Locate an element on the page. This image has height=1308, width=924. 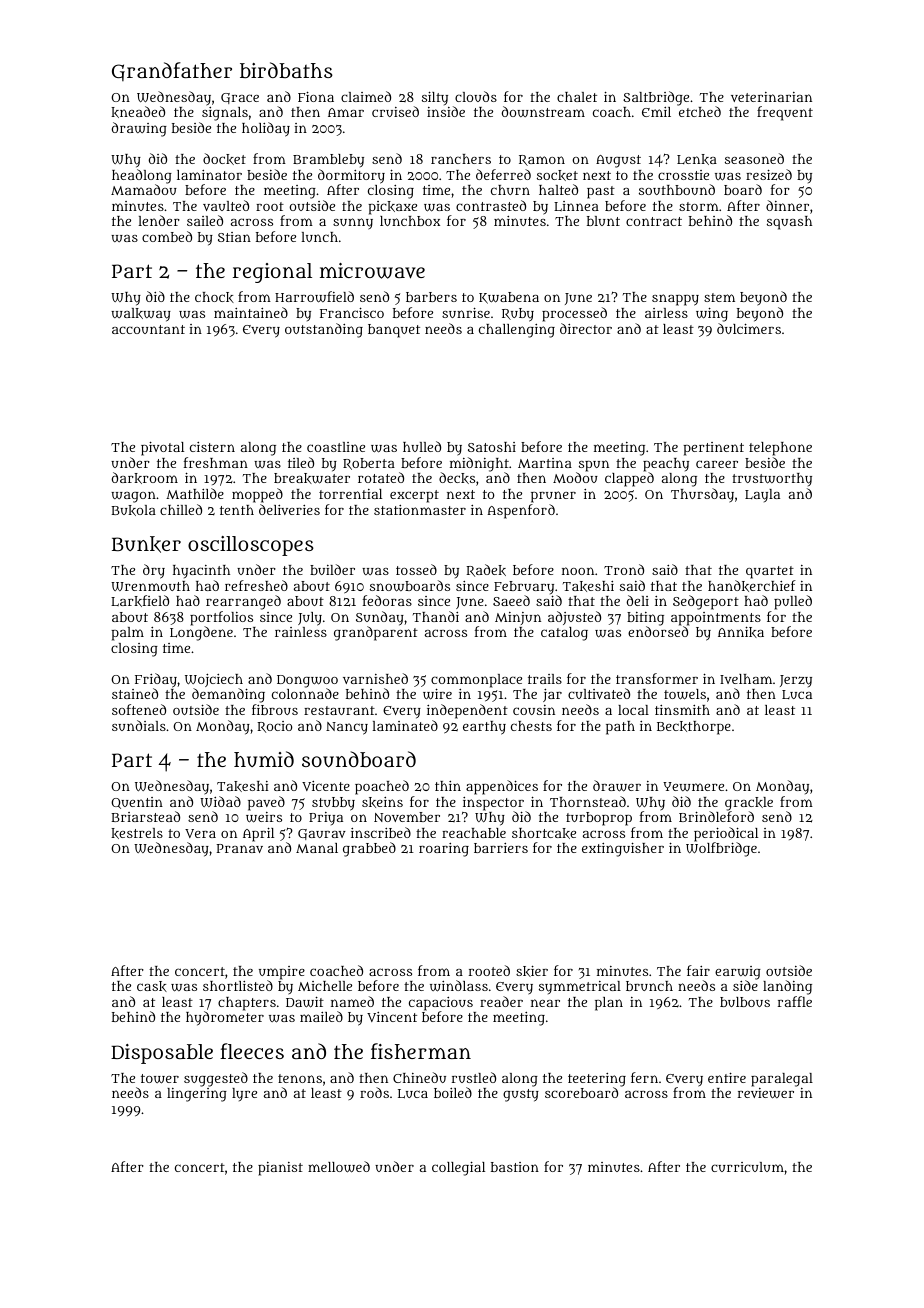
raffle is located at coordinates (795, 1001).
